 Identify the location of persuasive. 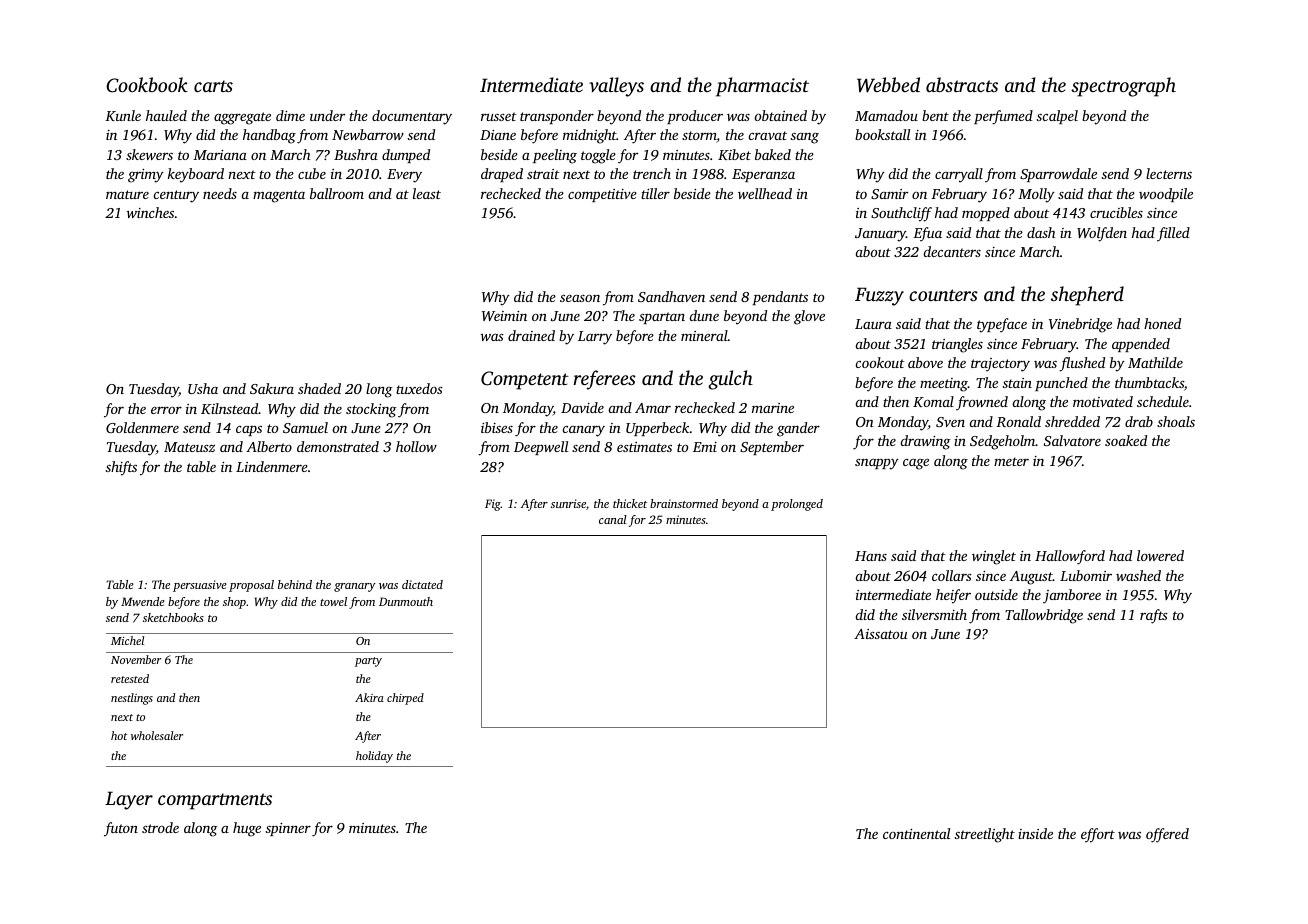
(200, 586).
